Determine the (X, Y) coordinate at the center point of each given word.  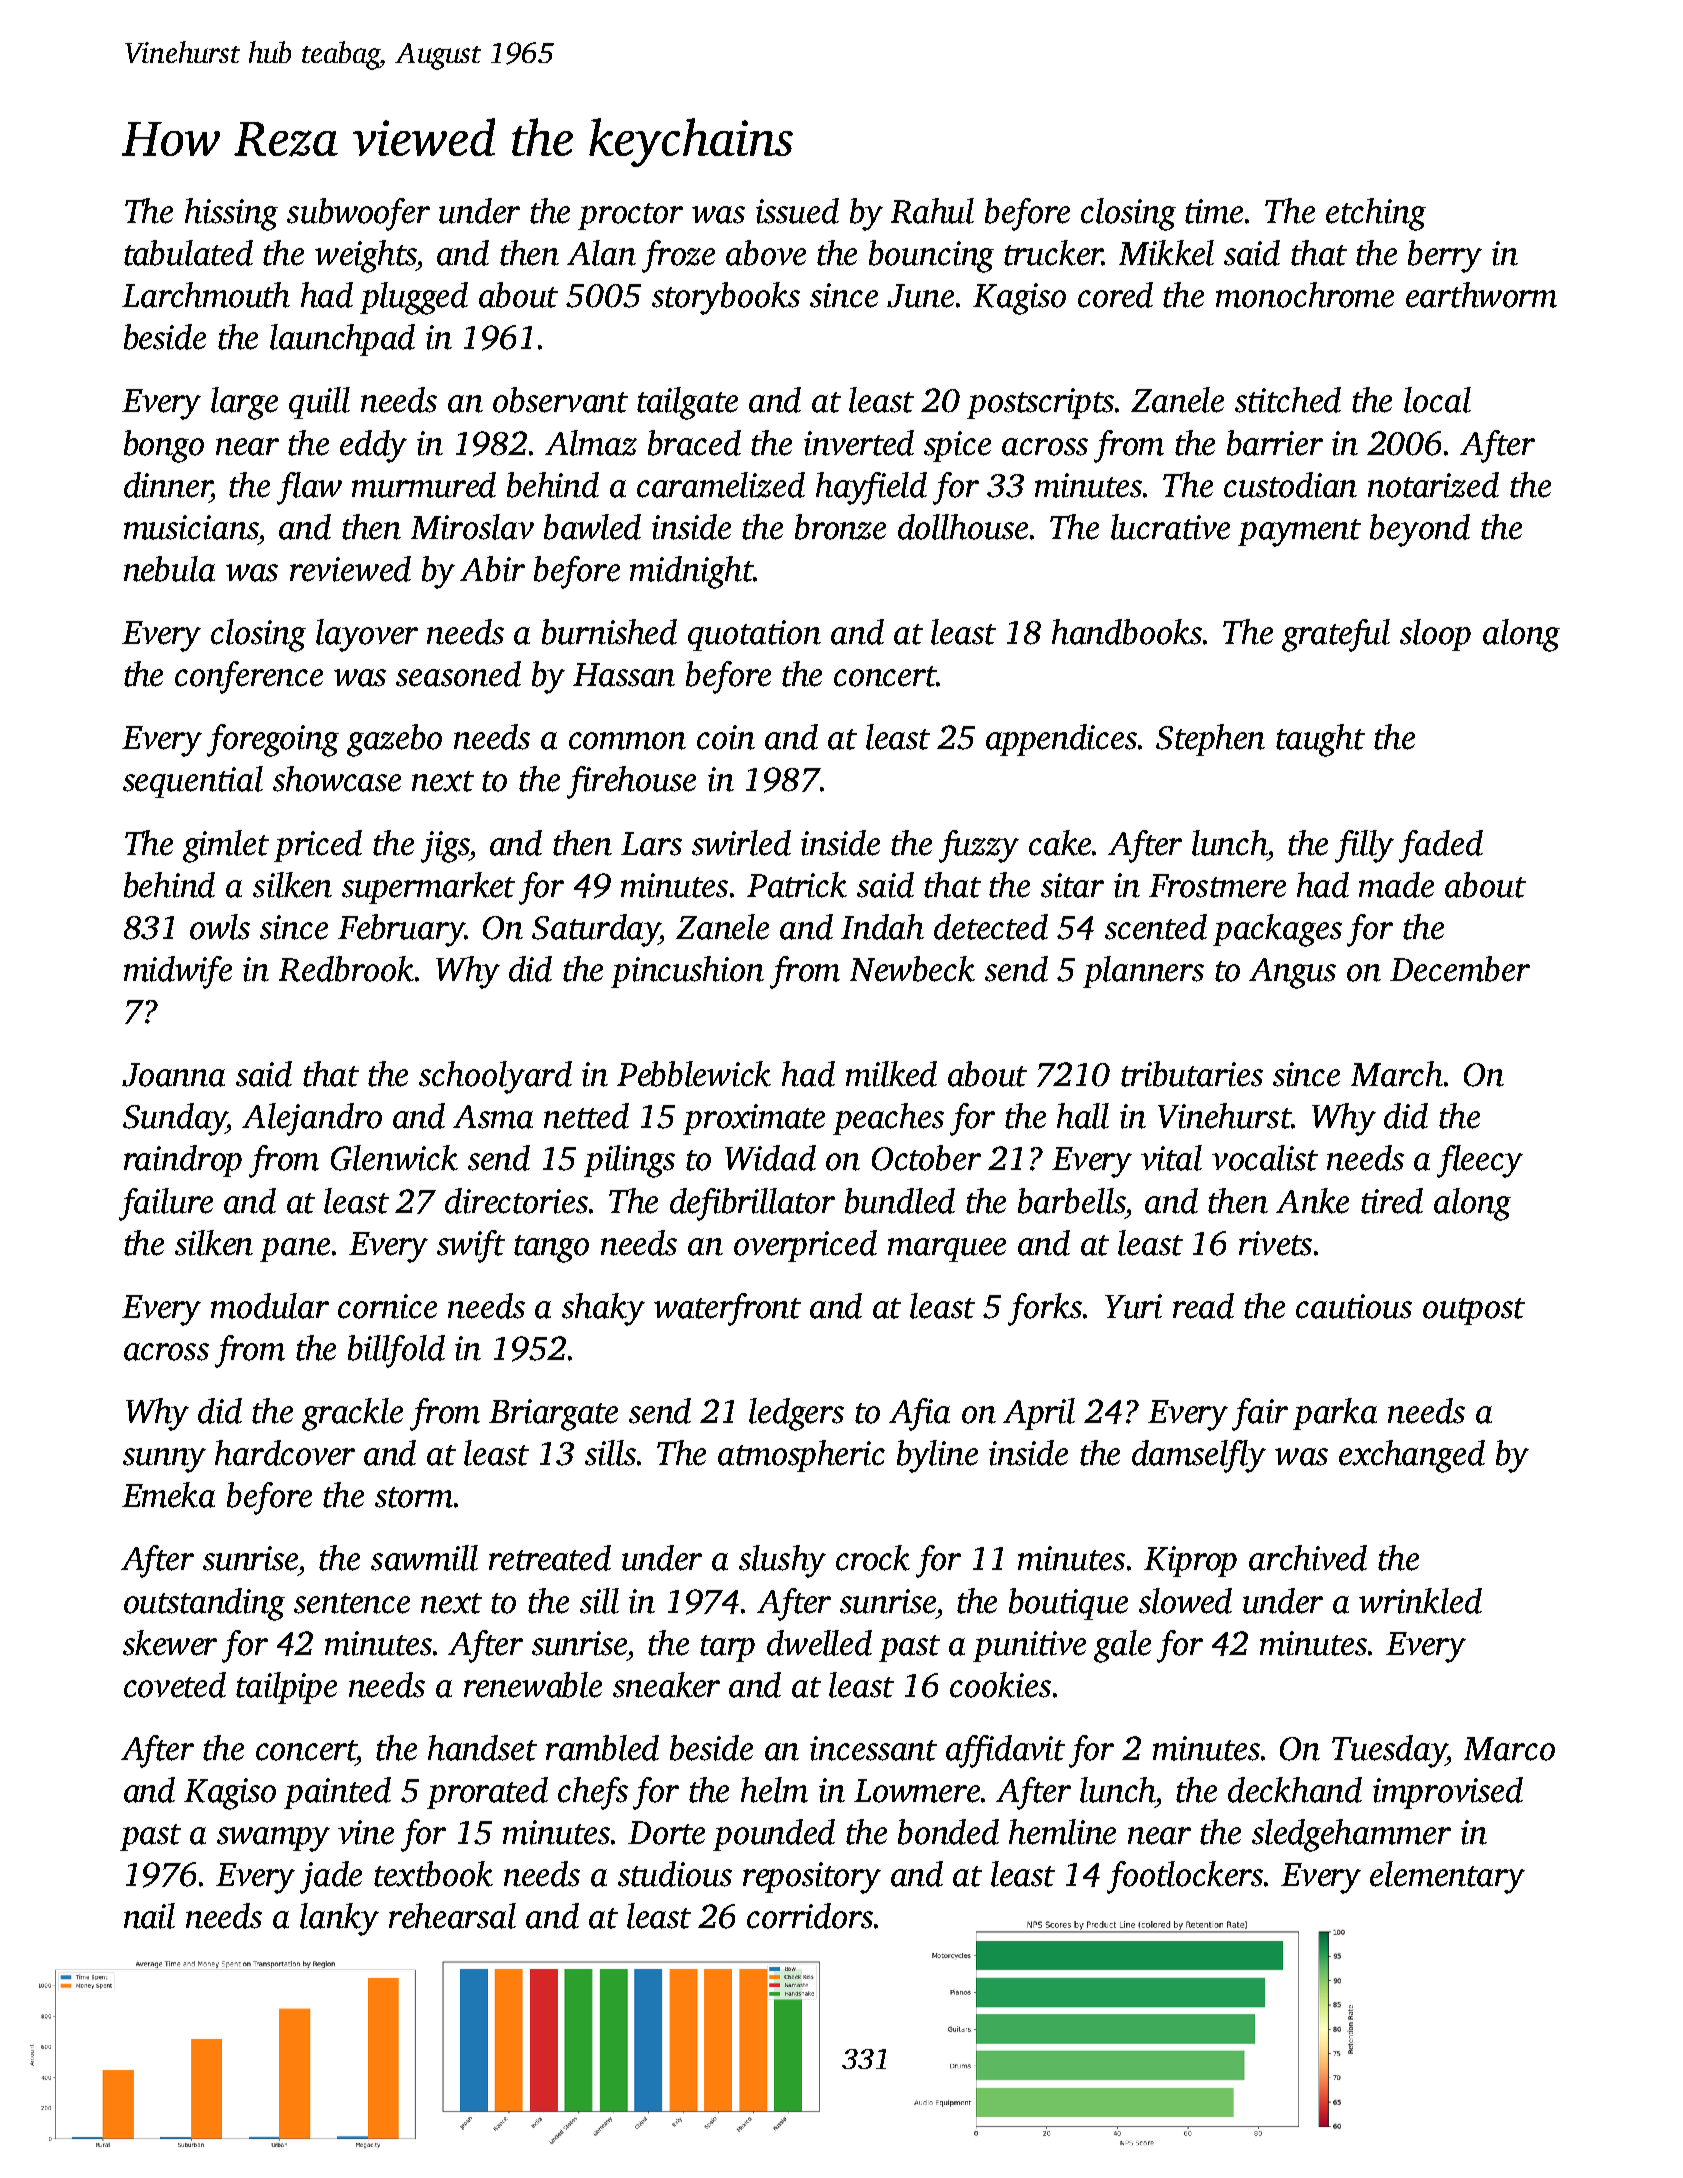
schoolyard (495, 1077)
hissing (231, 214)
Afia (919, 1414)
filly (1364, 846)
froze (678, 256)
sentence (352, 1603)
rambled (602, 1748)
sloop (1435, 635)
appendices (1061, 740)
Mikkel (1166, 253)
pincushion (687, 972)
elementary (1447, 1877)
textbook (433, 1874)
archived (1308, 1558)
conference (249, 677)
